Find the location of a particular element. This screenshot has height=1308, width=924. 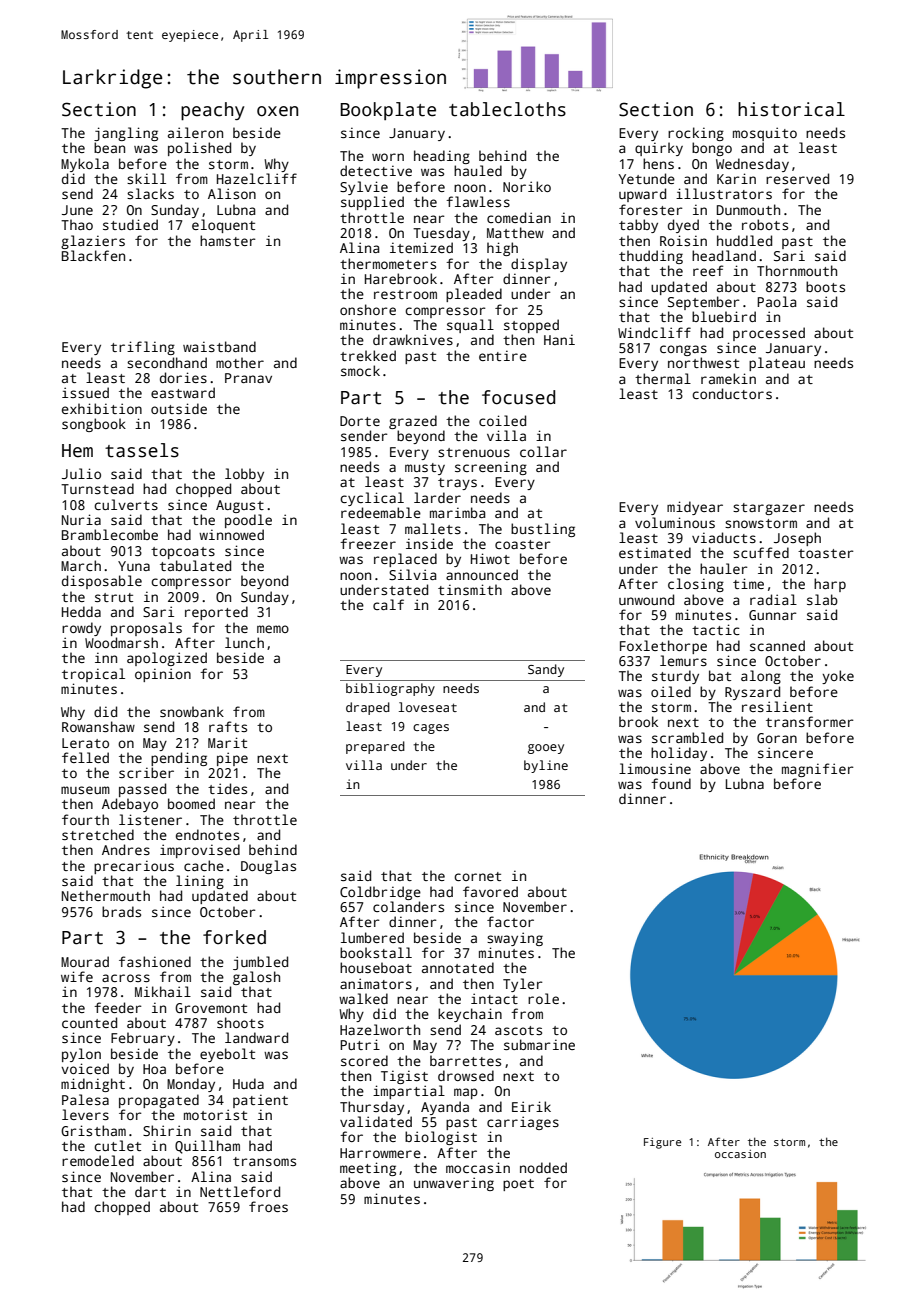

cyclical is located at coordinates (372, 499).
